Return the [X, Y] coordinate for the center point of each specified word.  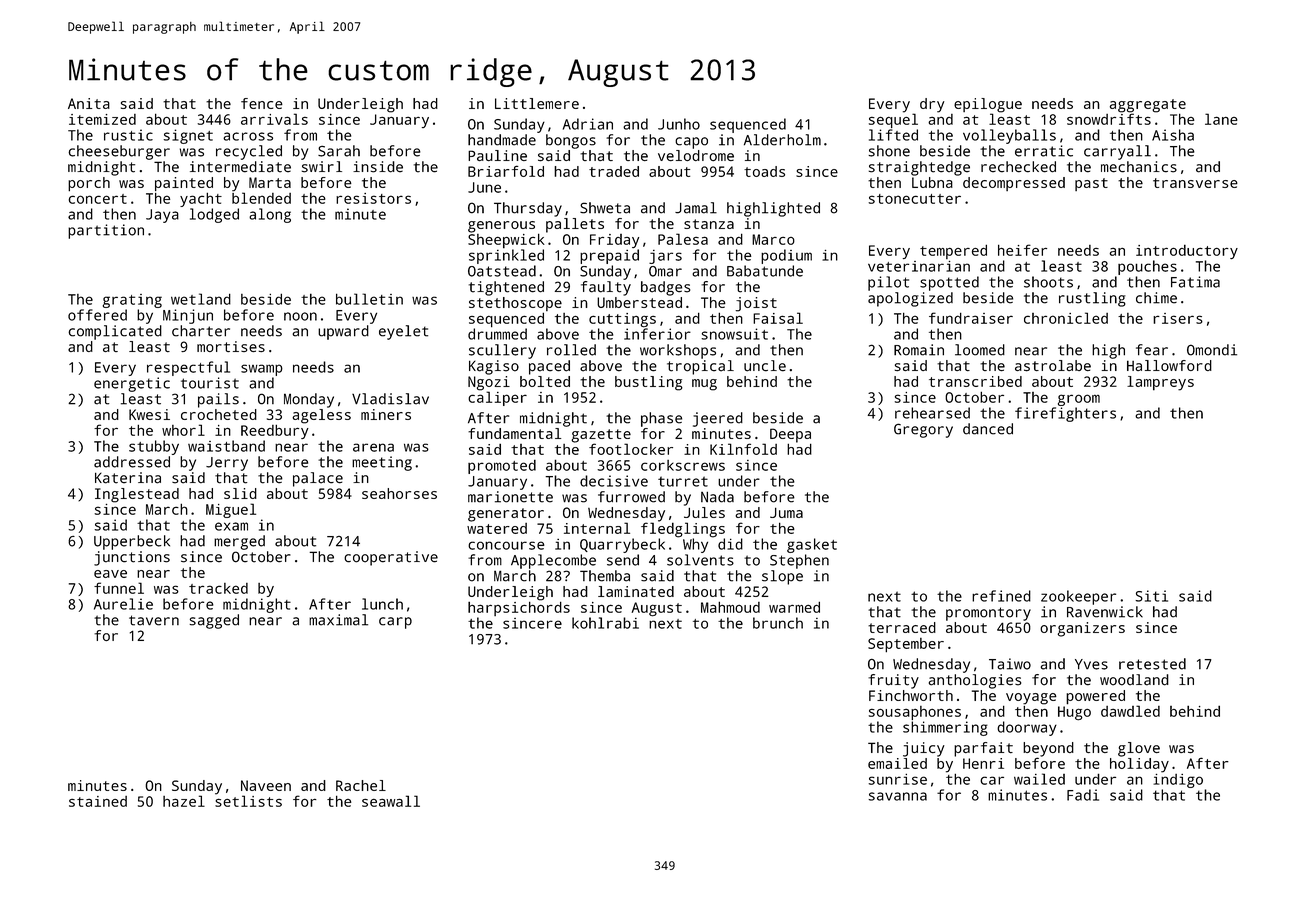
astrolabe [1053, 366]
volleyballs [1009, 136]
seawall [391, 801]
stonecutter [914, 199]
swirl [322, 167]
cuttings [622, 320]
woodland [1134, 680]
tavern [154, 620]
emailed [897, 763]
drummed [497, 334]
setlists [248, 801]
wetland [201, 299]
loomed [980, 350]
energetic [132, 384]
